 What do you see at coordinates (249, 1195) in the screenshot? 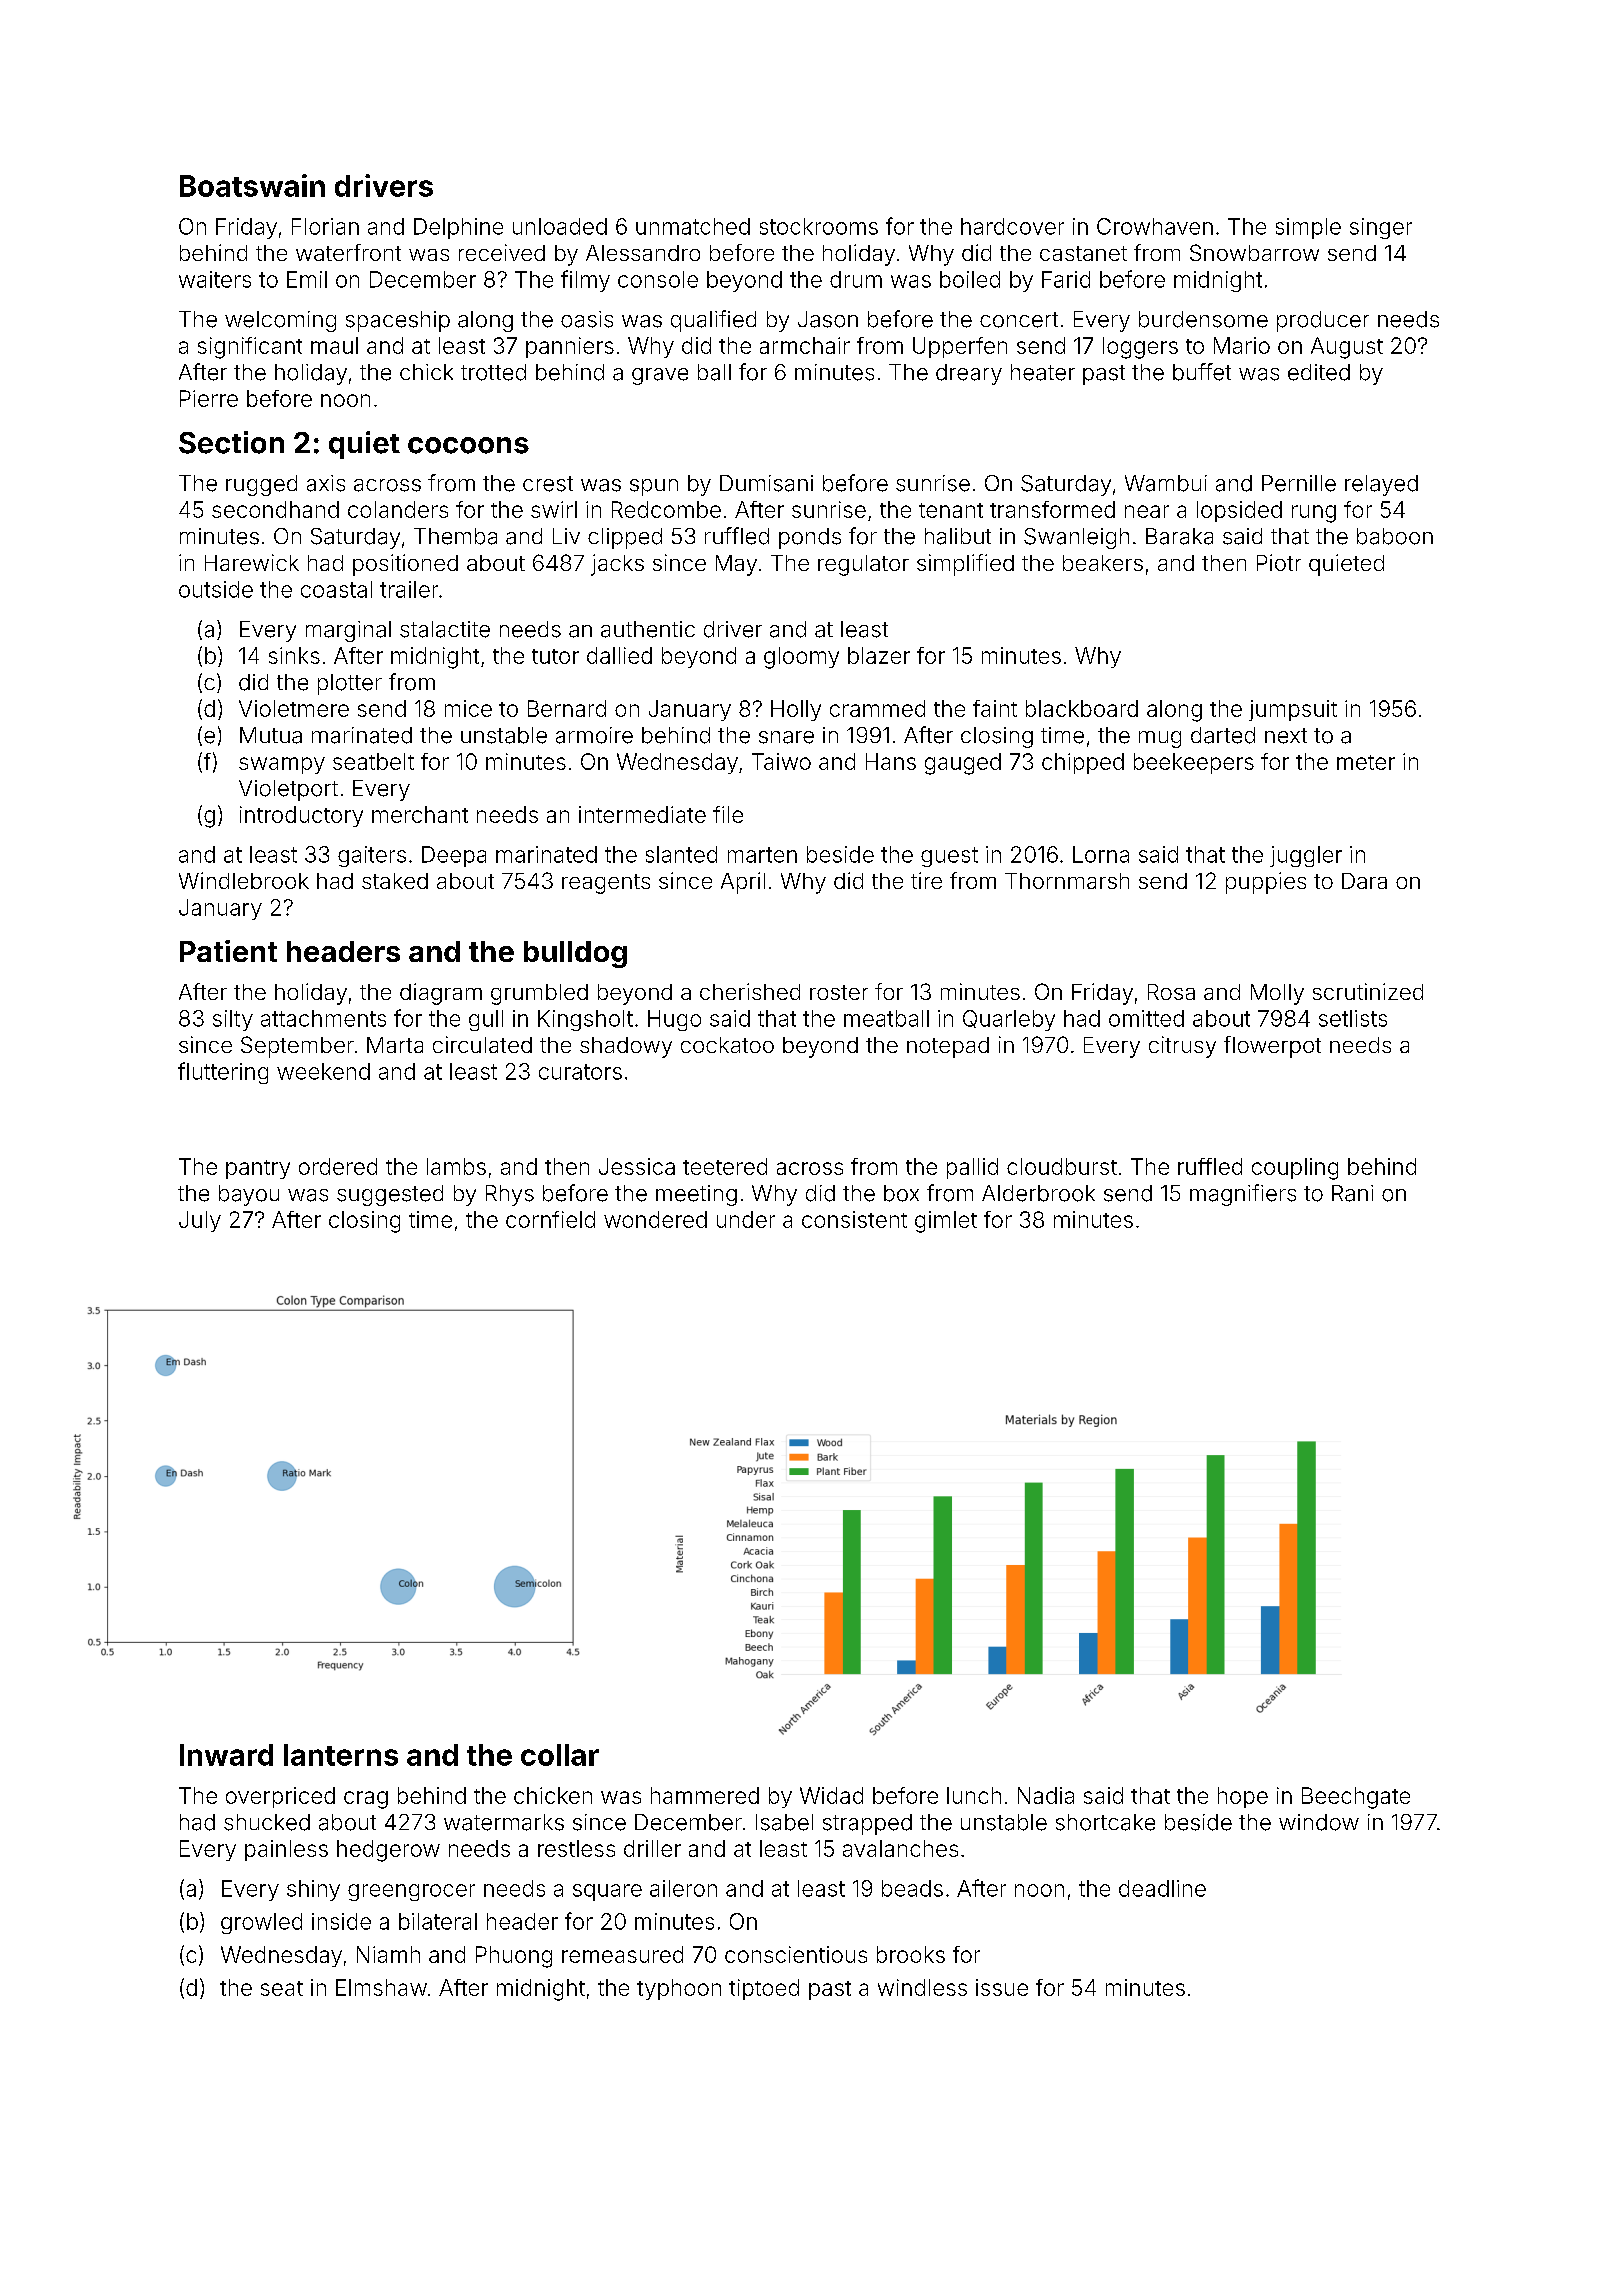
I see `bayou` at bounding box center [249, 1195].
